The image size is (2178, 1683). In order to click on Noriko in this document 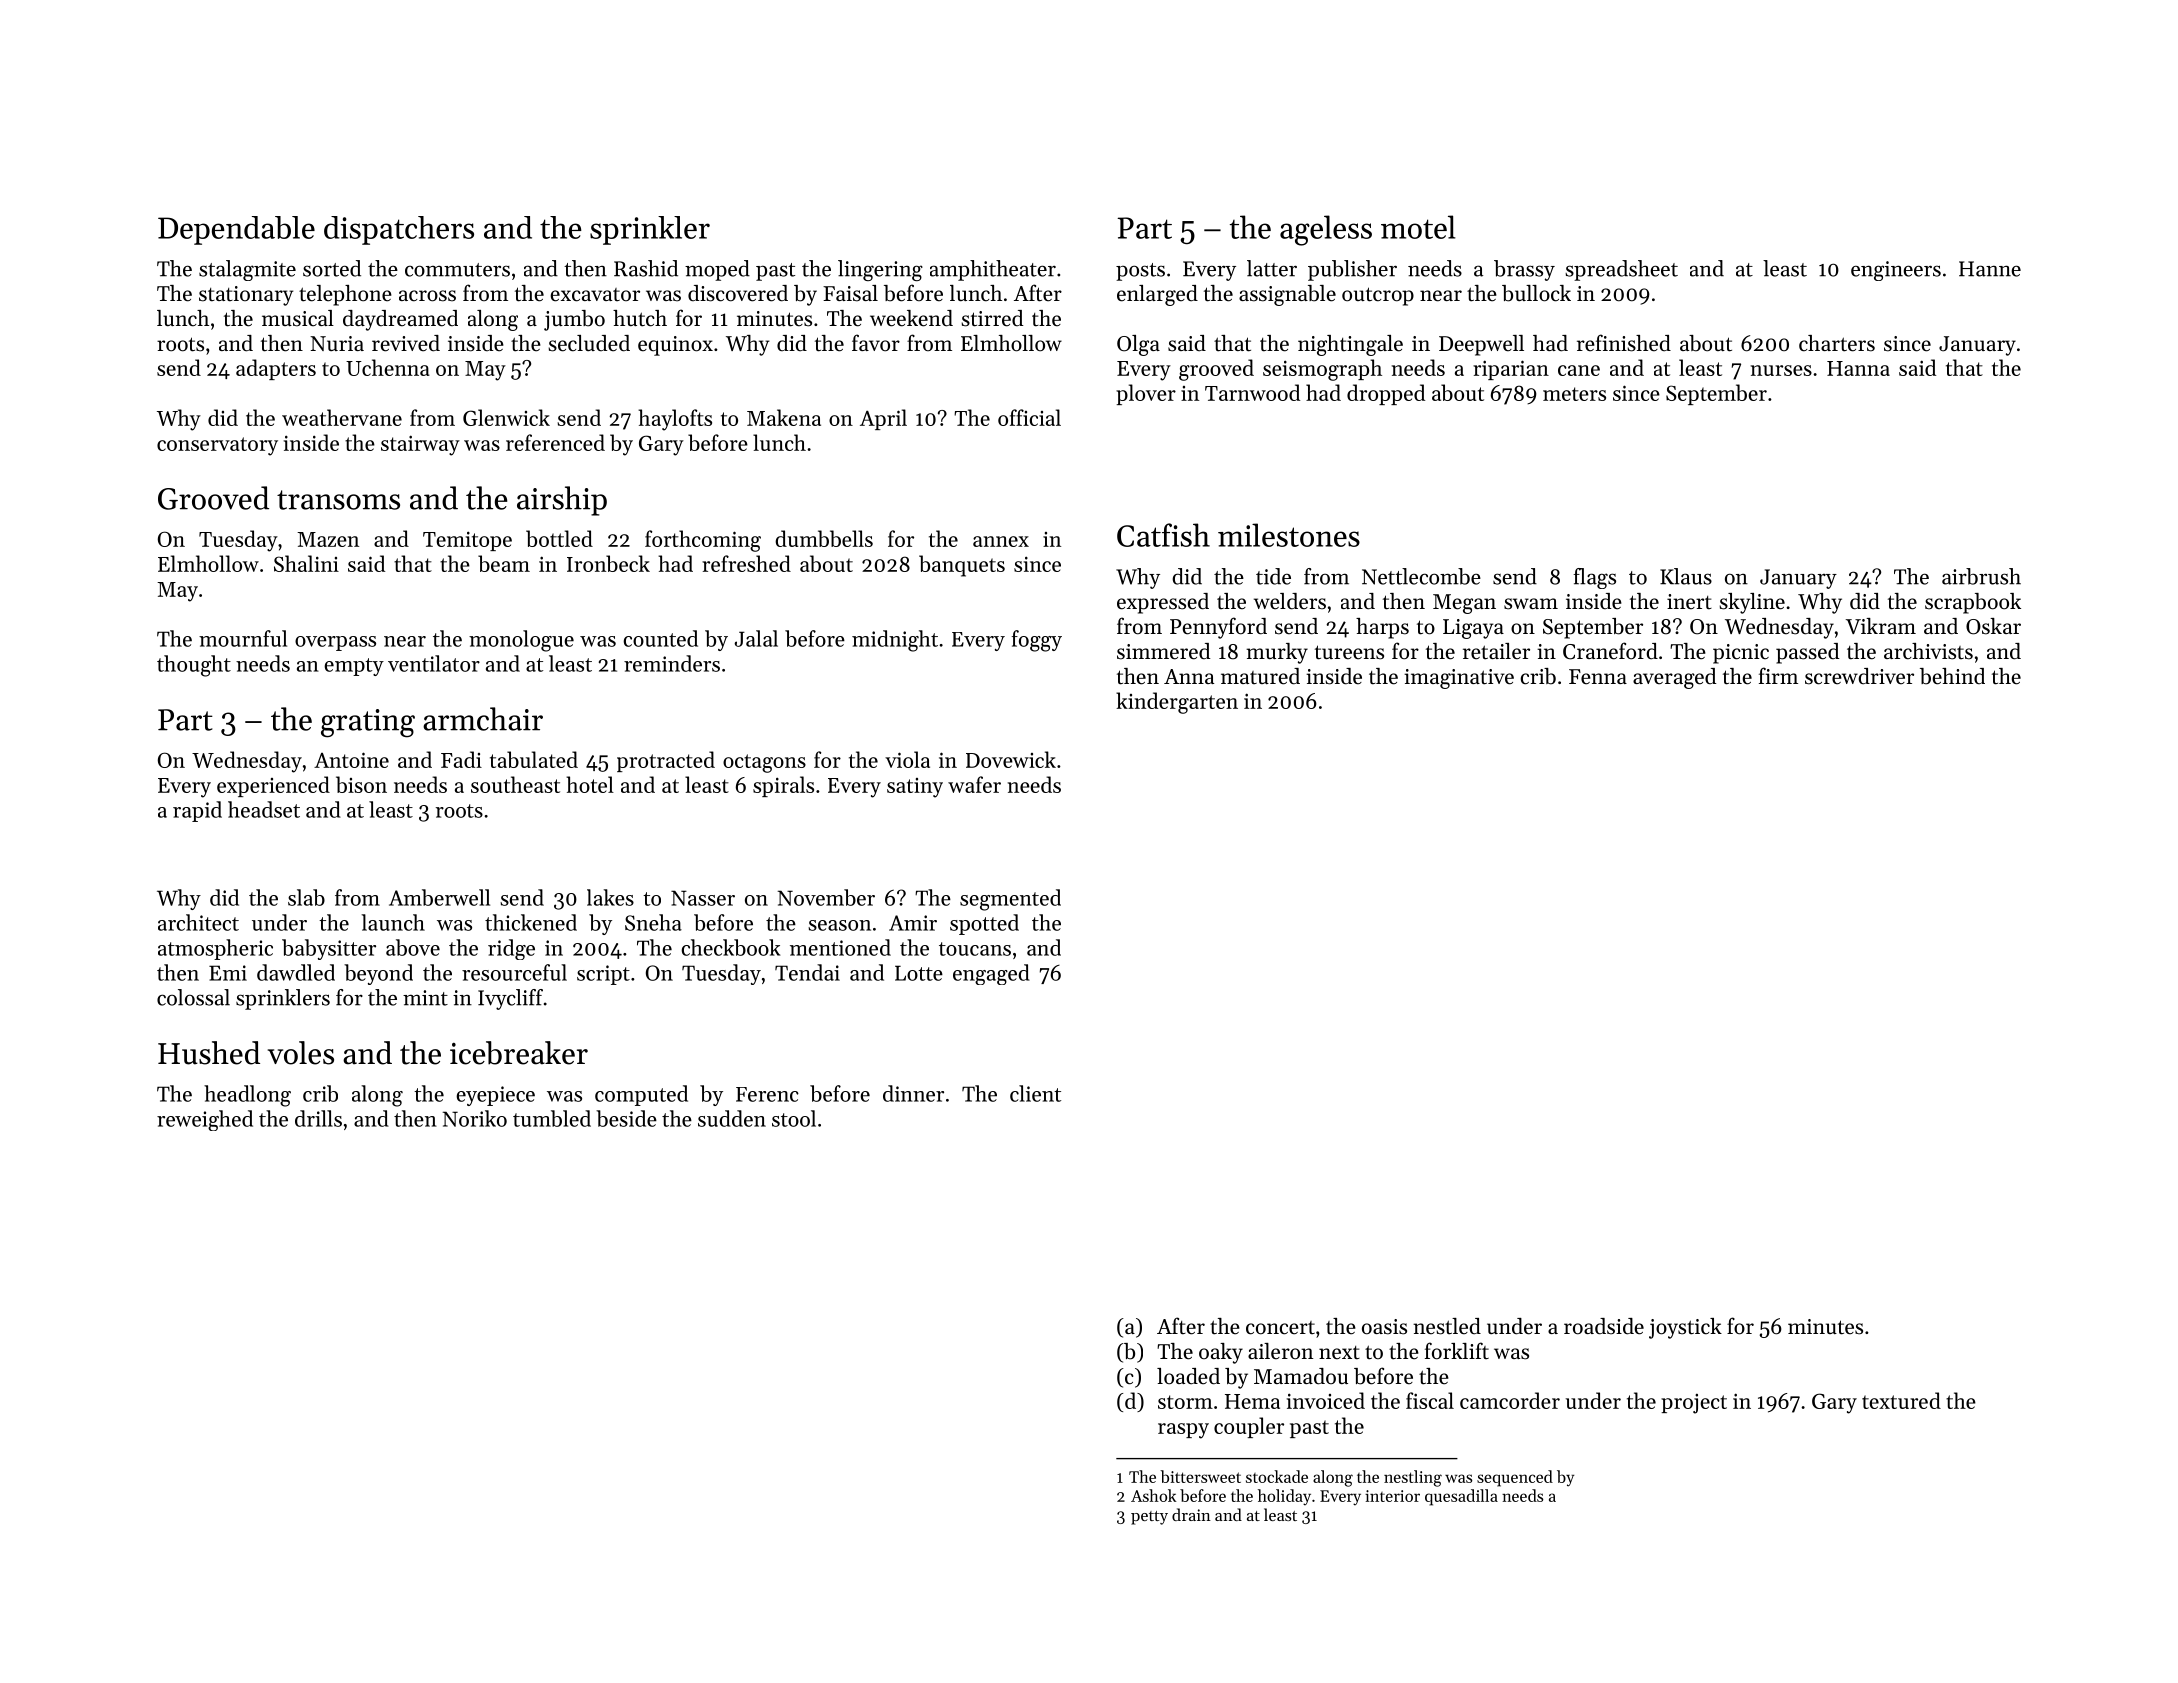, I will do `click(474, 1118)`.
